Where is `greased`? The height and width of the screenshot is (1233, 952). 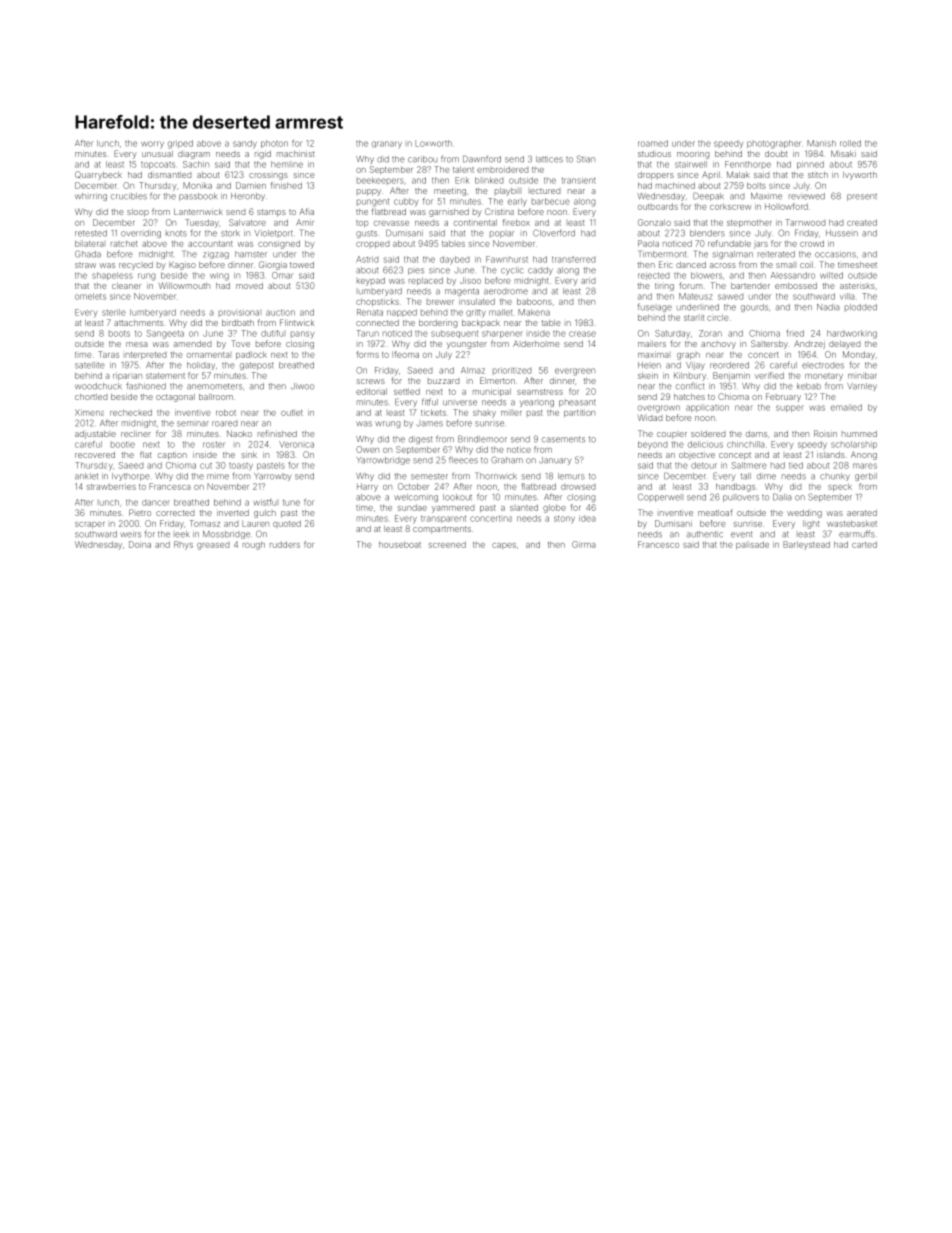
greased is located at coordinates (213, 546).
